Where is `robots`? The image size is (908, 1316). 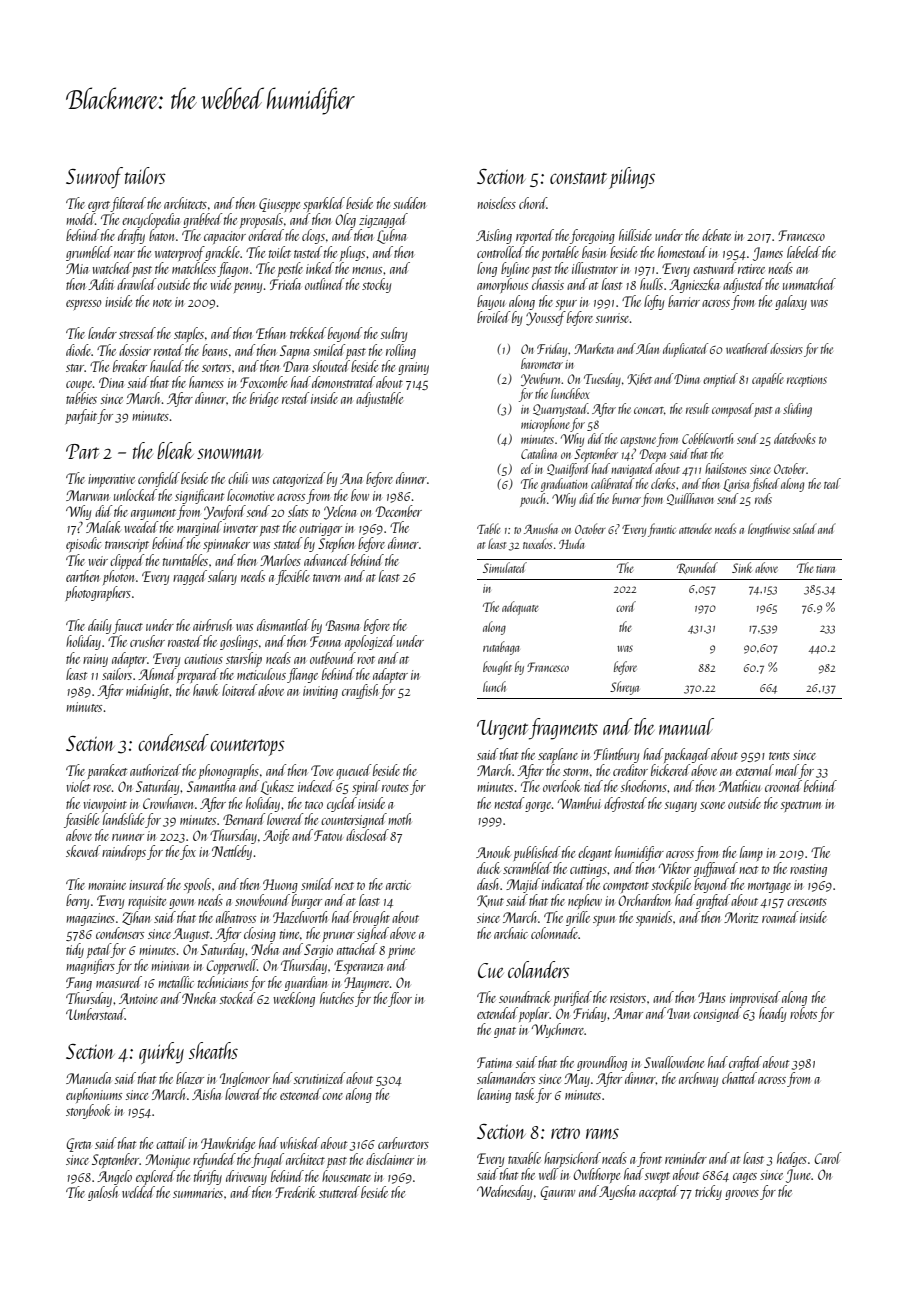 robots is located at coordinates (803, 1013).
